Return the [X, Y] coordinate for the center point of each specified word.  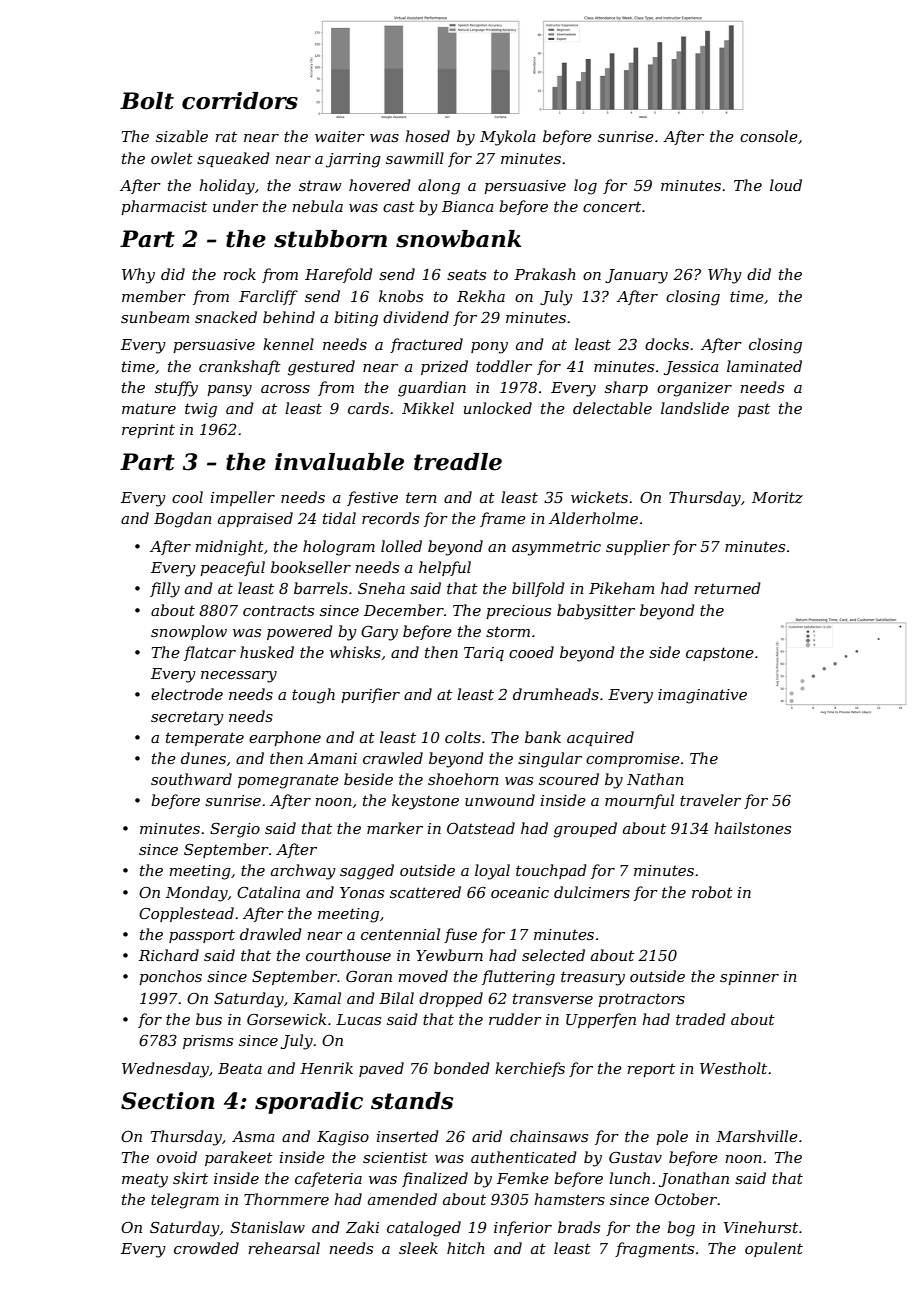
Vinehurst [761, 1227]
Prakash [545, 274]
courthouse [348, 955]
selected [553, 955]
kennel [288, 344]
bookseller [311, 567]
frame [503, 519]
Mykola [508, 138]
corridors [240, 101]
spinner [749, 978]
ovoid [177, 1157]
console [769, 136]
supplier [638, 547]
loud [786, 185]
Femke [523, 1178]
